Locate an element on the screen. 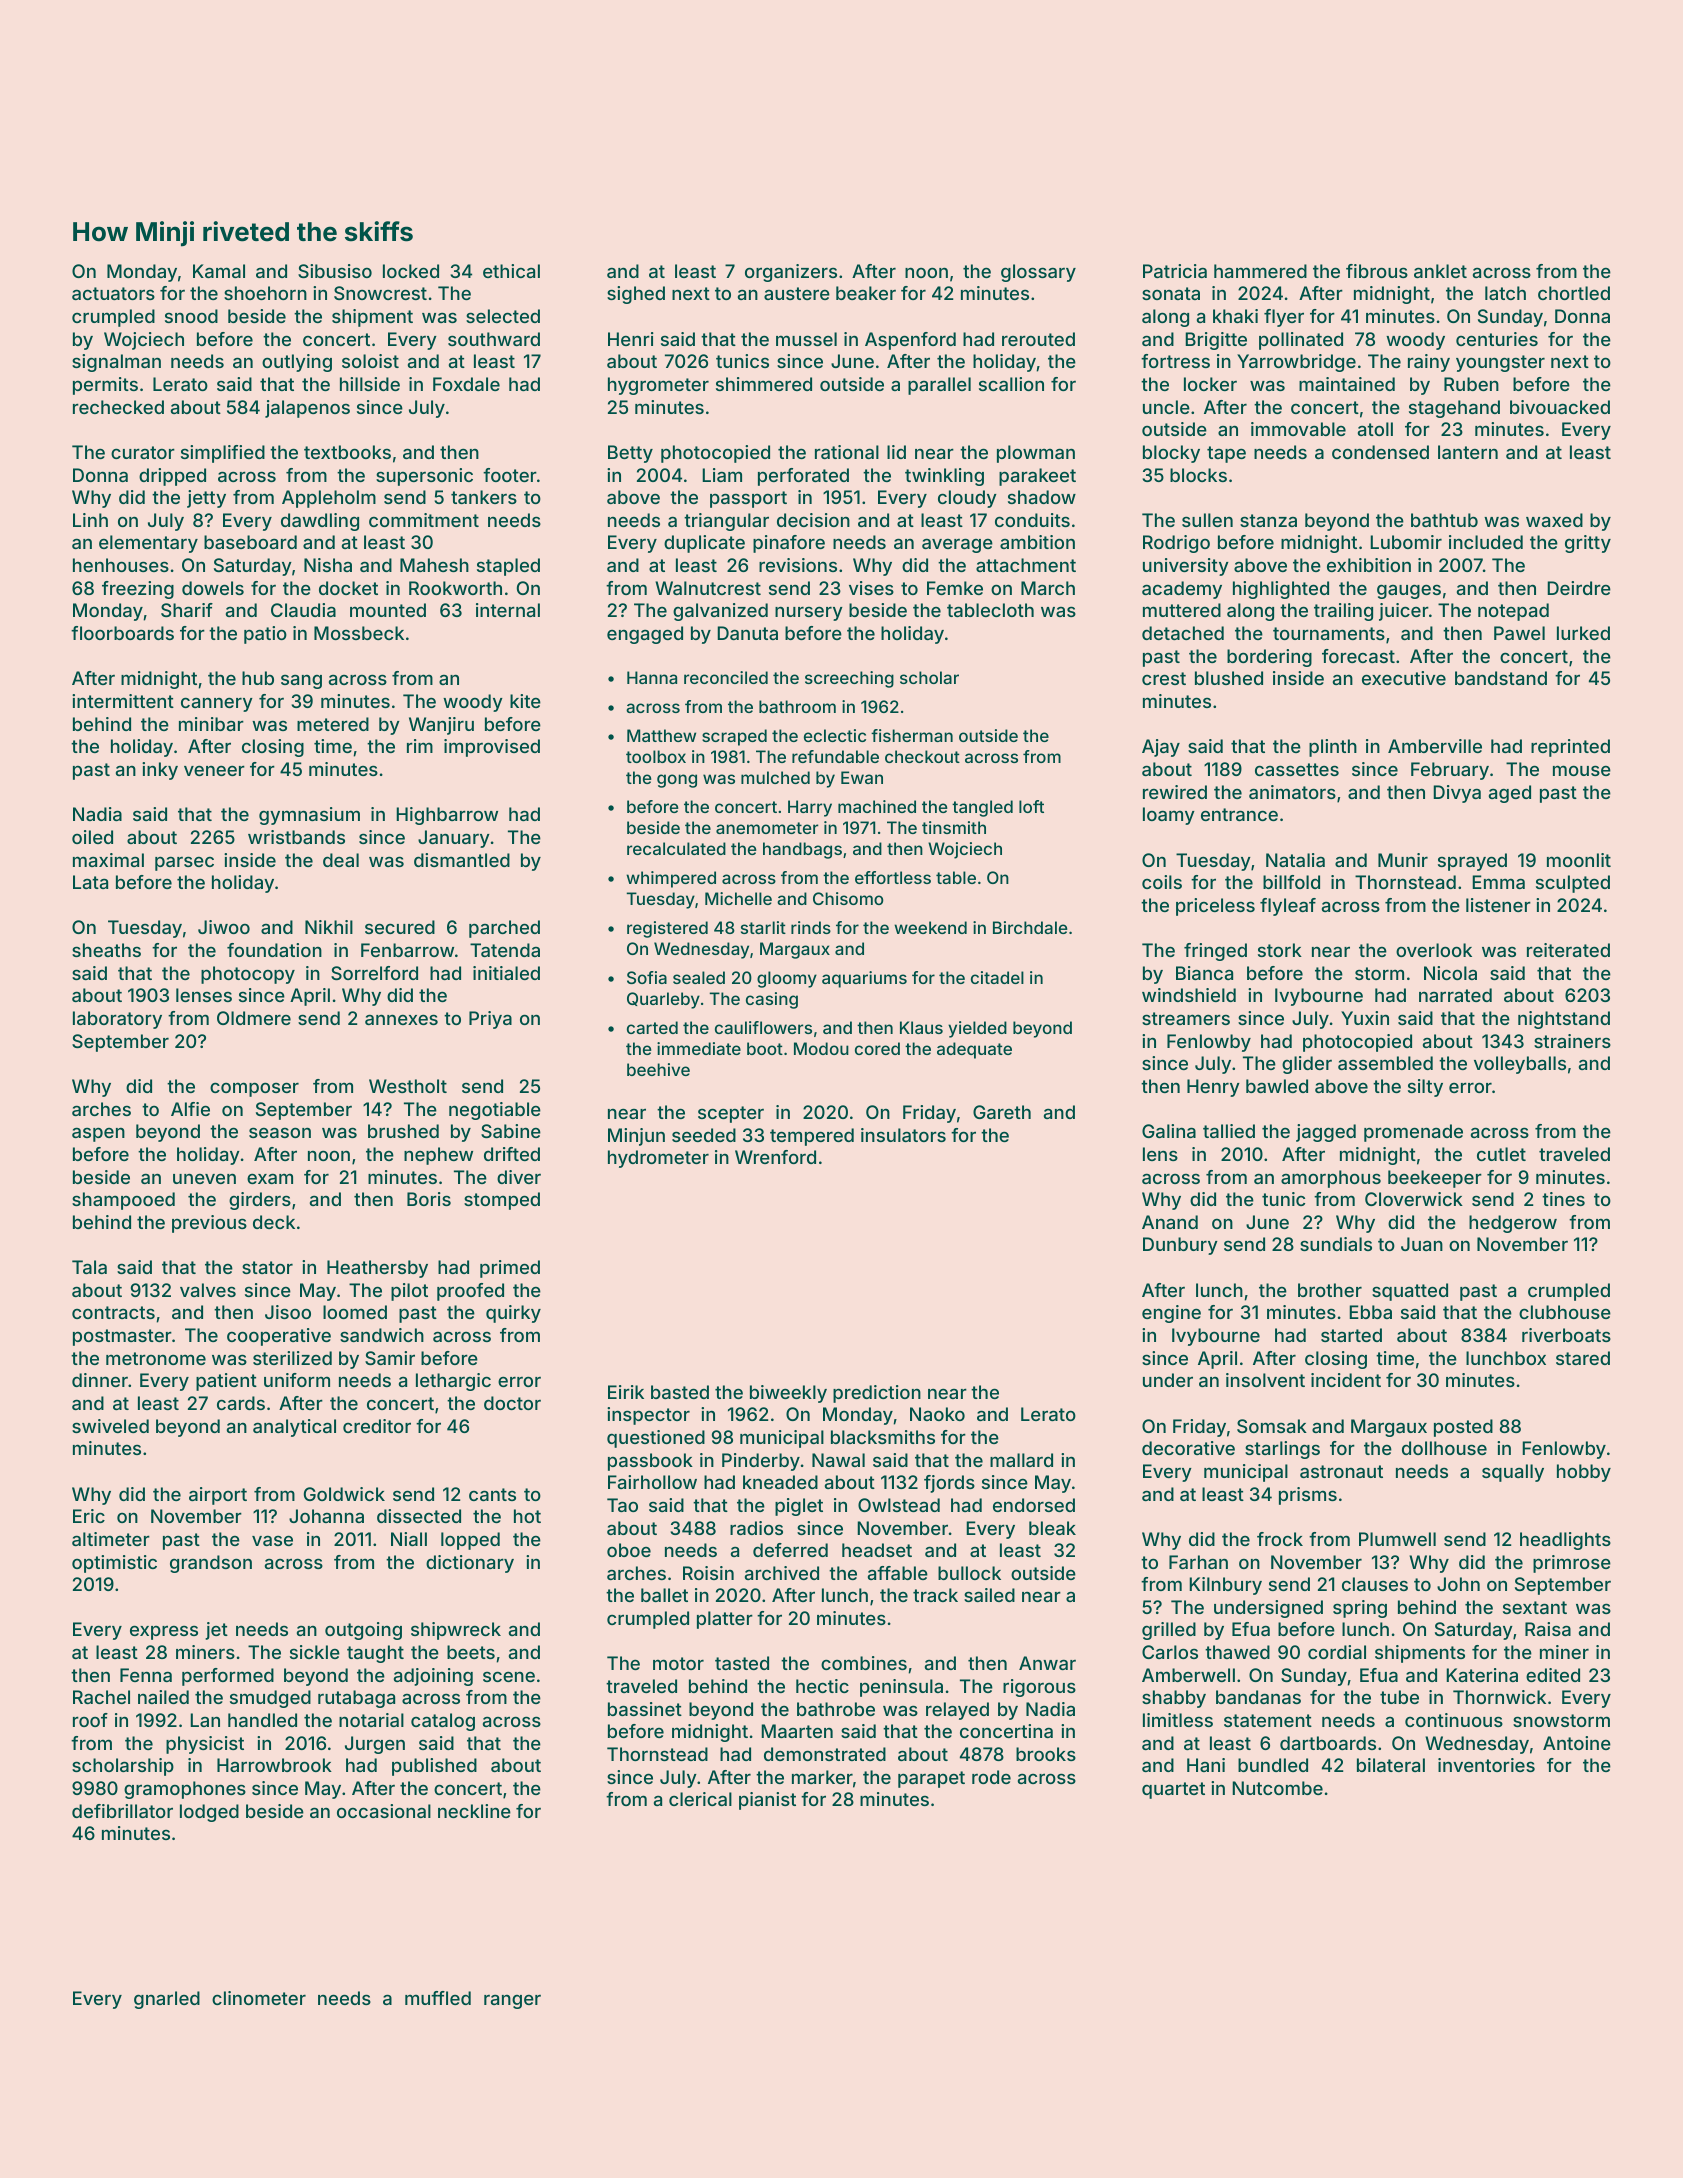 This screenshot has height=2178, width=1683. shimmered is located at coordinates (764, 384).
